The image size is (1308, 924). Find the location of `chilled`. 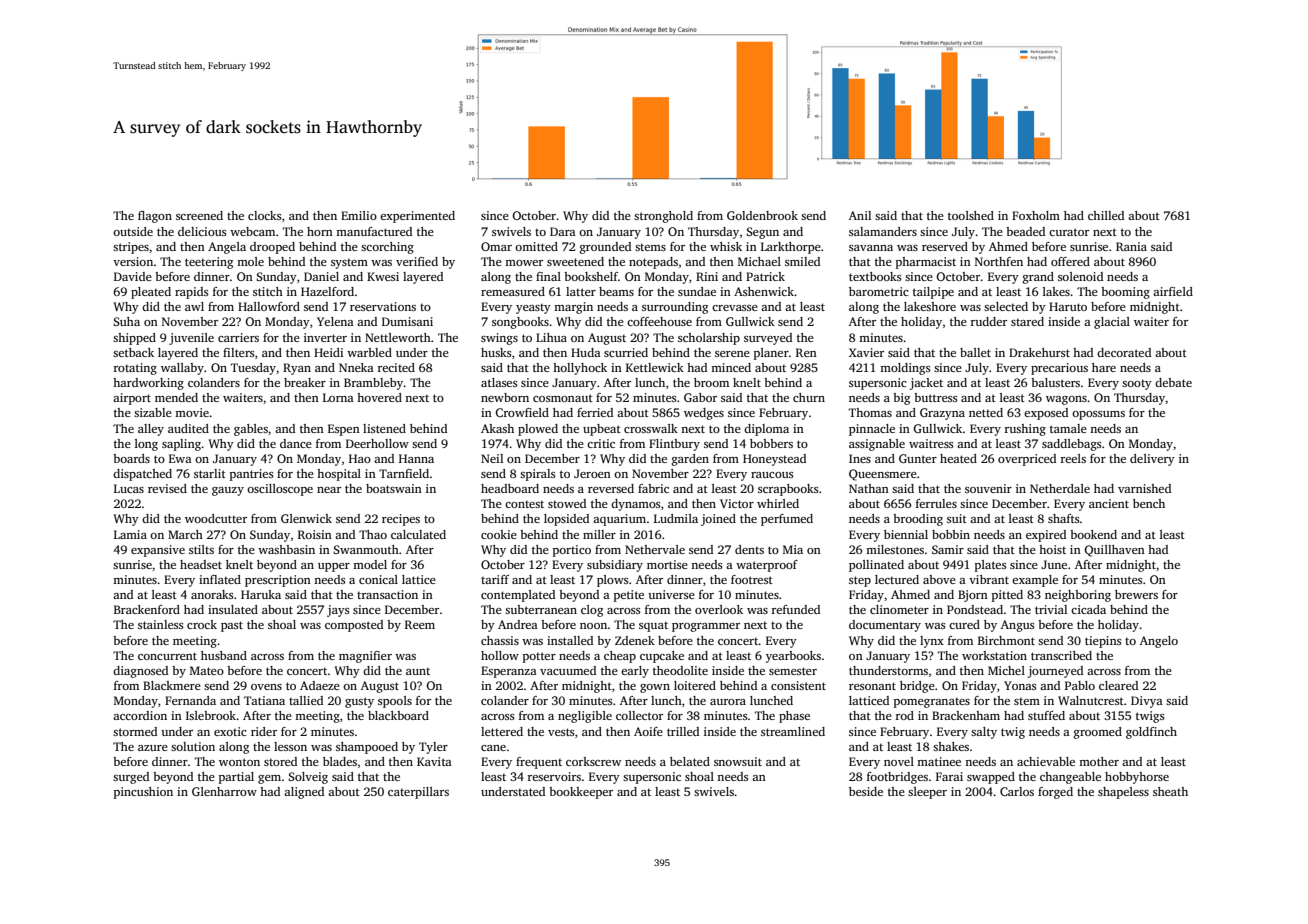

chilled is located at coordinates (1106, 215).
